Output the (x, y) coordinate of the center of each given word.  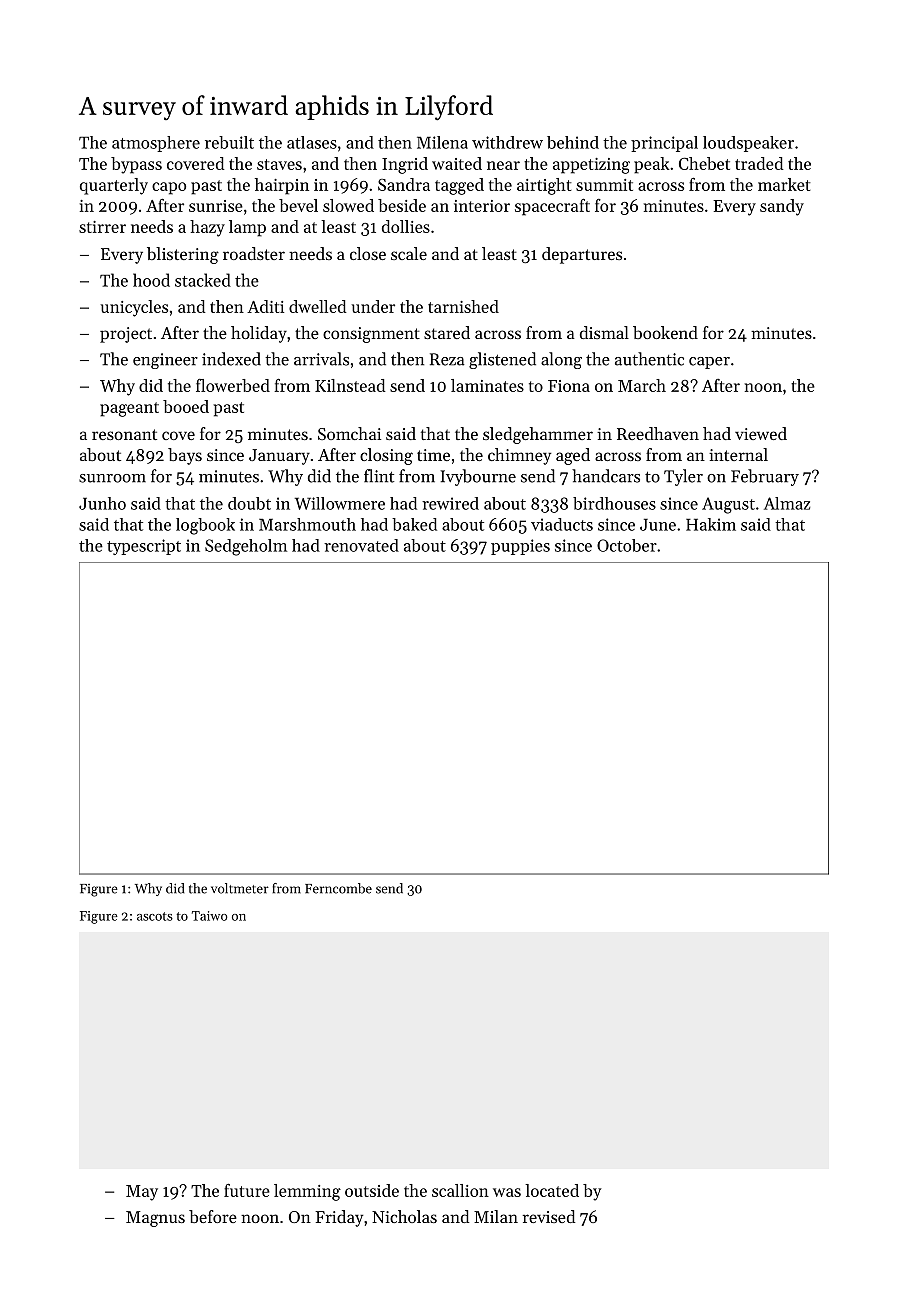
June (658, 524)
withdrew (507, 142)
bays (185, 456)
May (142, 1193)
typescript (144, 547)
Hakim (711, 524)
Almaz (787, 503)
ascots (155, 916)
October (627, 545)
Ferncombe (338, 888)
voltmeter (240, 888)
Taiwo (210, 916)
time (433, 455)
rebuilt (229, 142)
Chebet (704, 163)
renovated (361, 545)
